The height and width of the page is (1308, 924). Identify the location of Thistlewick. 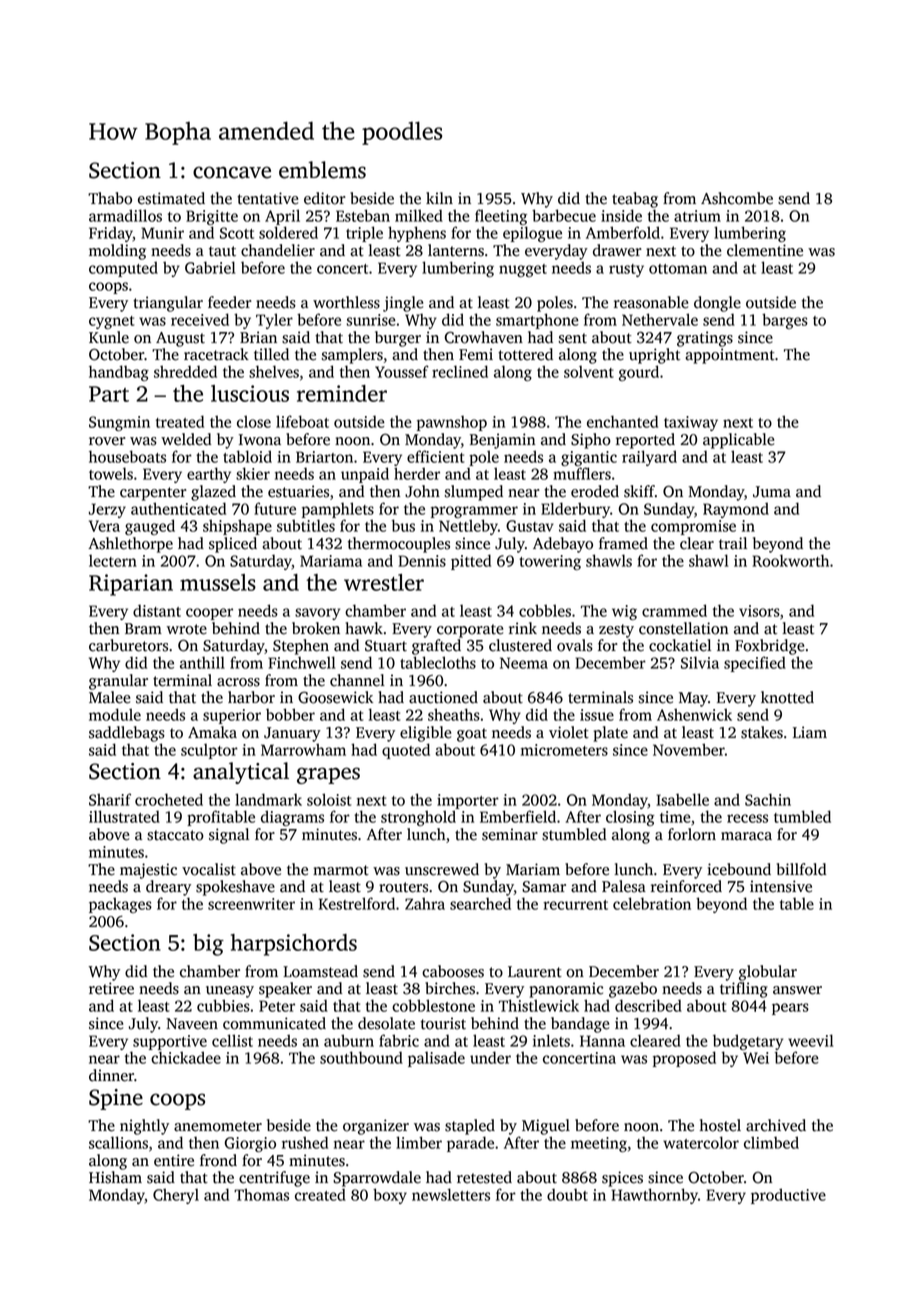
(539, 1005).
